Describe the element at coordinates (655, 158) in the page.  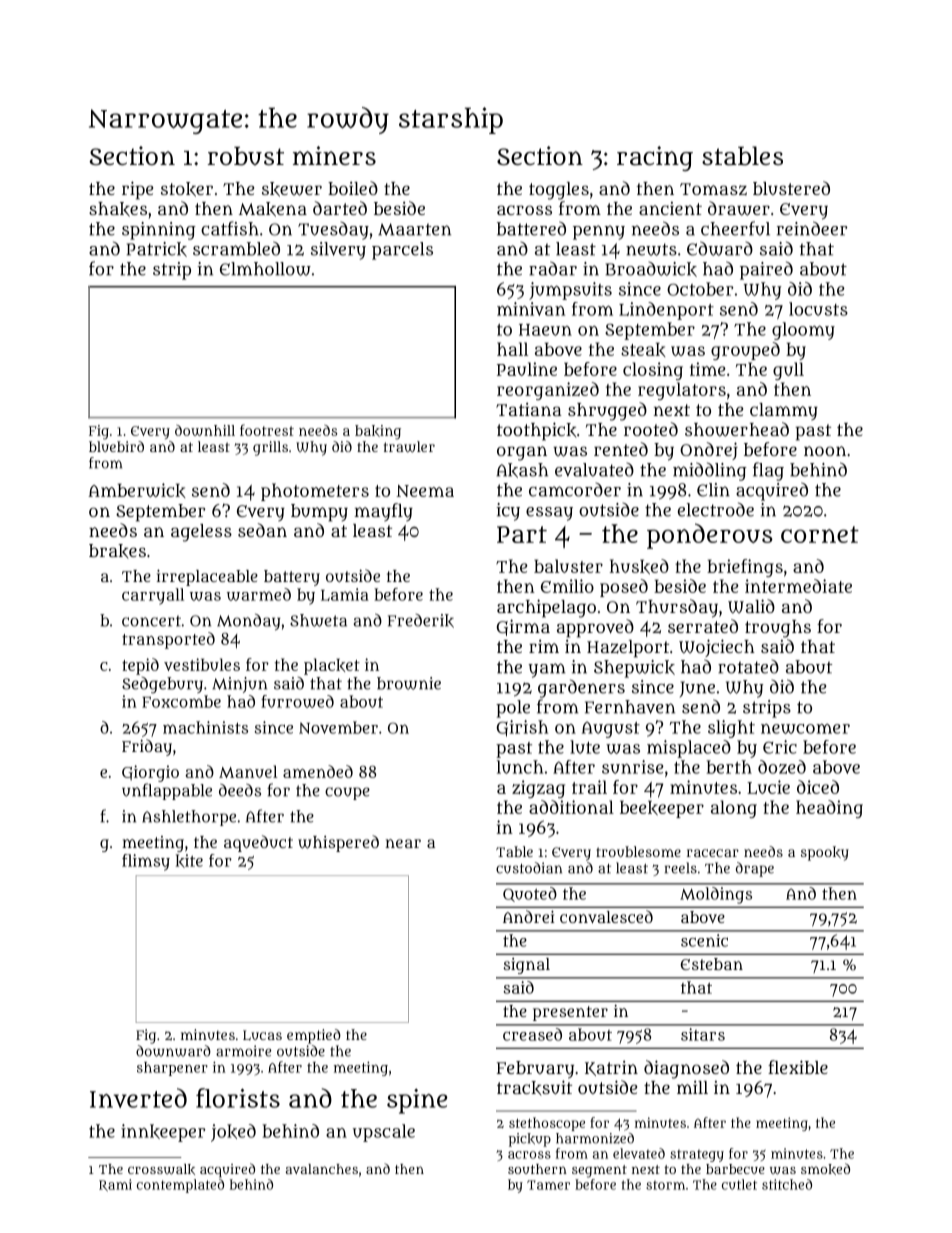
I see `racing` at that location.
